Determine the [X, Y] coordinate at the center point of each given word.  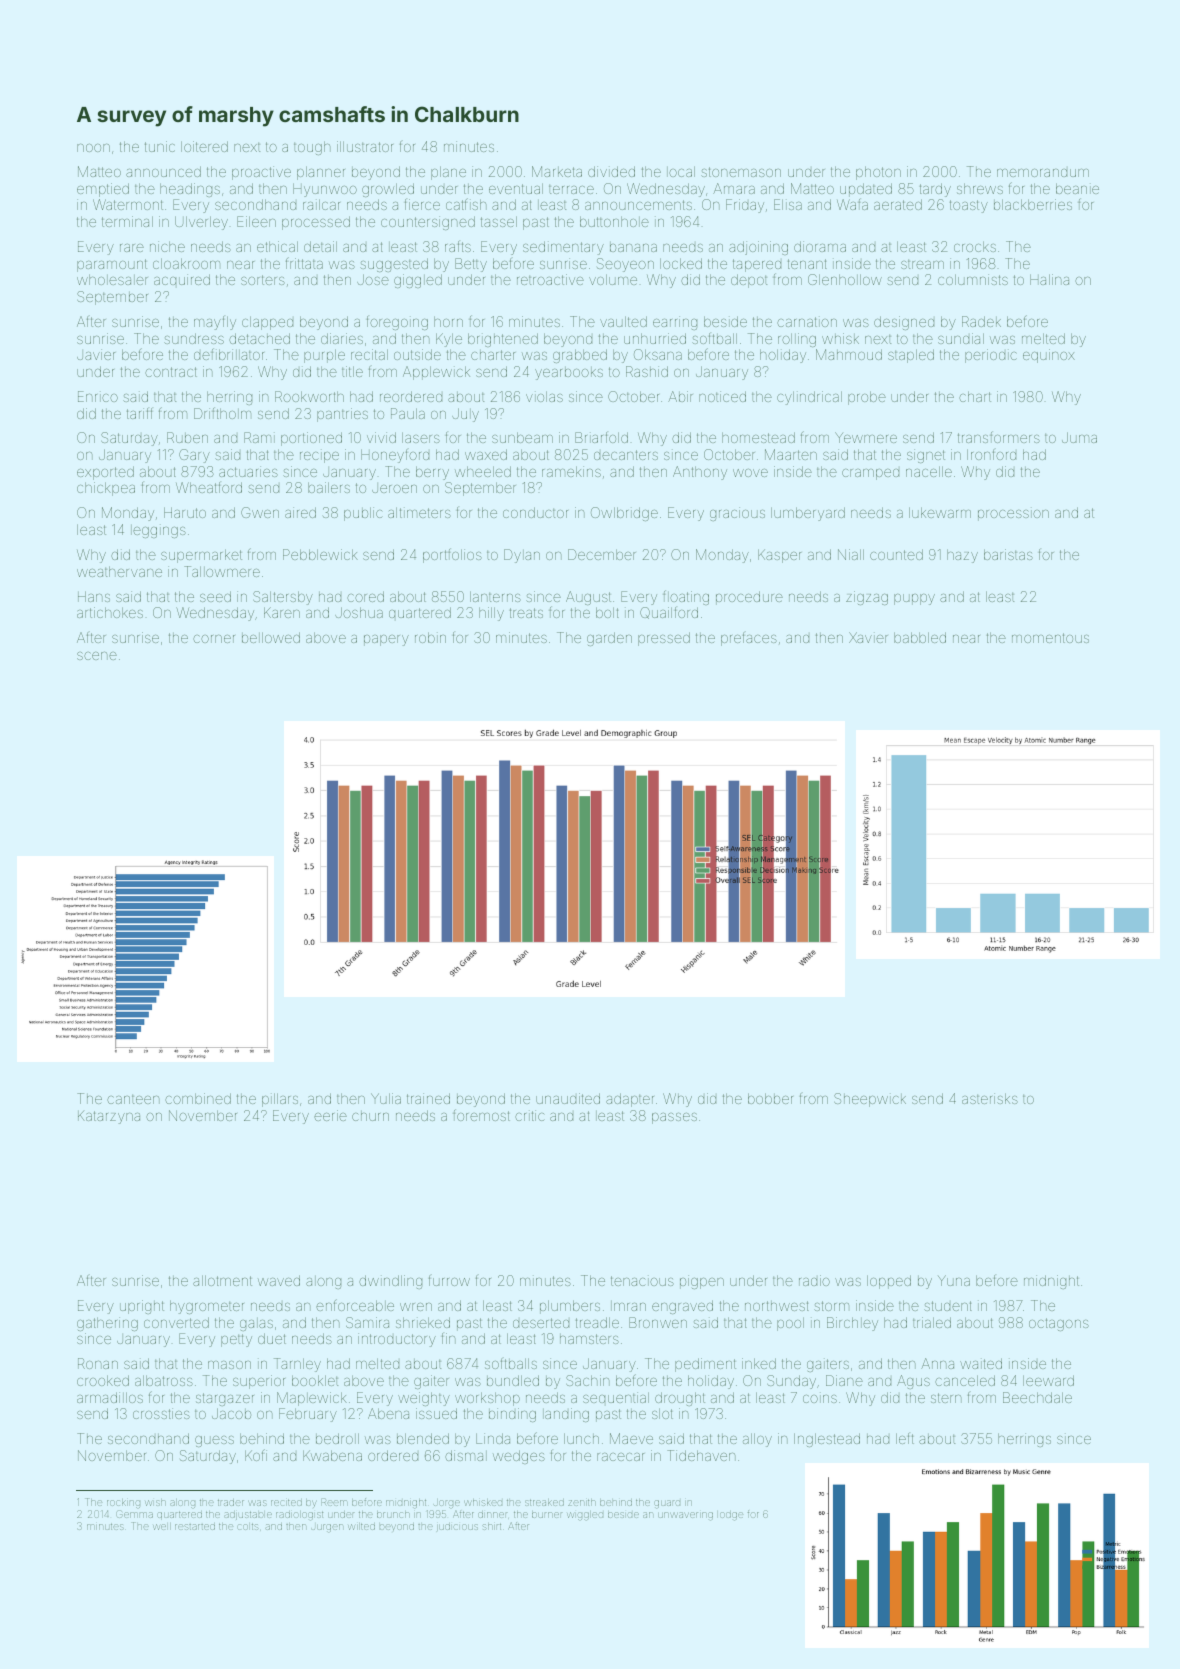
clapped [267, 323]
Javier [96, 354]
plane [448, 173]
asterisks [990, 1098]
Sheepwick [870, 1100]
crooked [103, 1380]
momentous [1050, 638]
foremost [481, 1115]
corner [214, 639]
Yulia [386, 1098]
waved [279, 1280]
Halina [1049, 279]
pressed [664, 639]
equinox [1049, 356]
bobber [770, 1098]
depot [749, 281]
